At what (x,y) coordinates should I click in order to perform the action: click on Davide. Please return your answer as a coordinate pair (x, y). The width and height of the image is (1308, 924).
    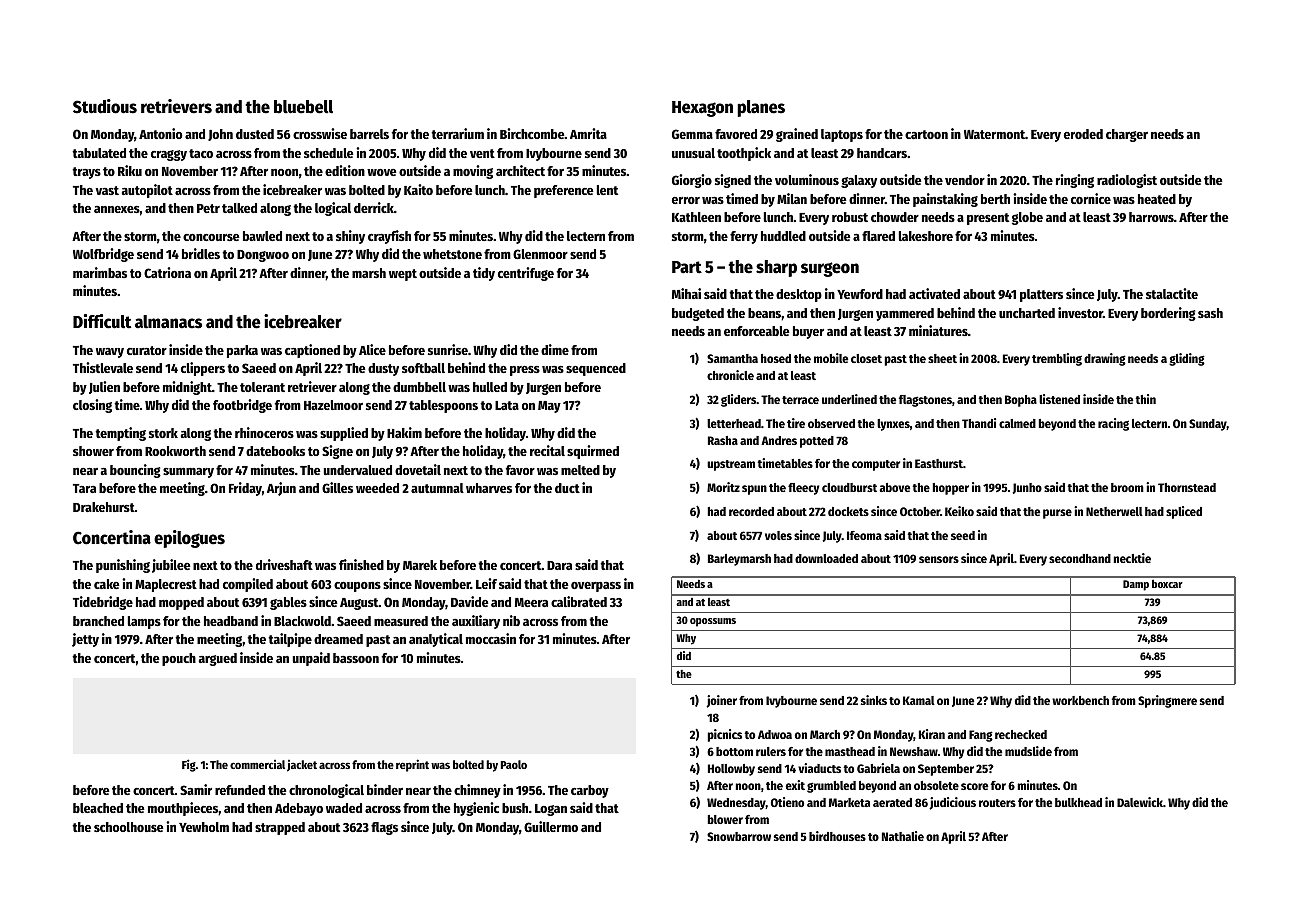
    Looking at the image, I should click on (470, 601).
